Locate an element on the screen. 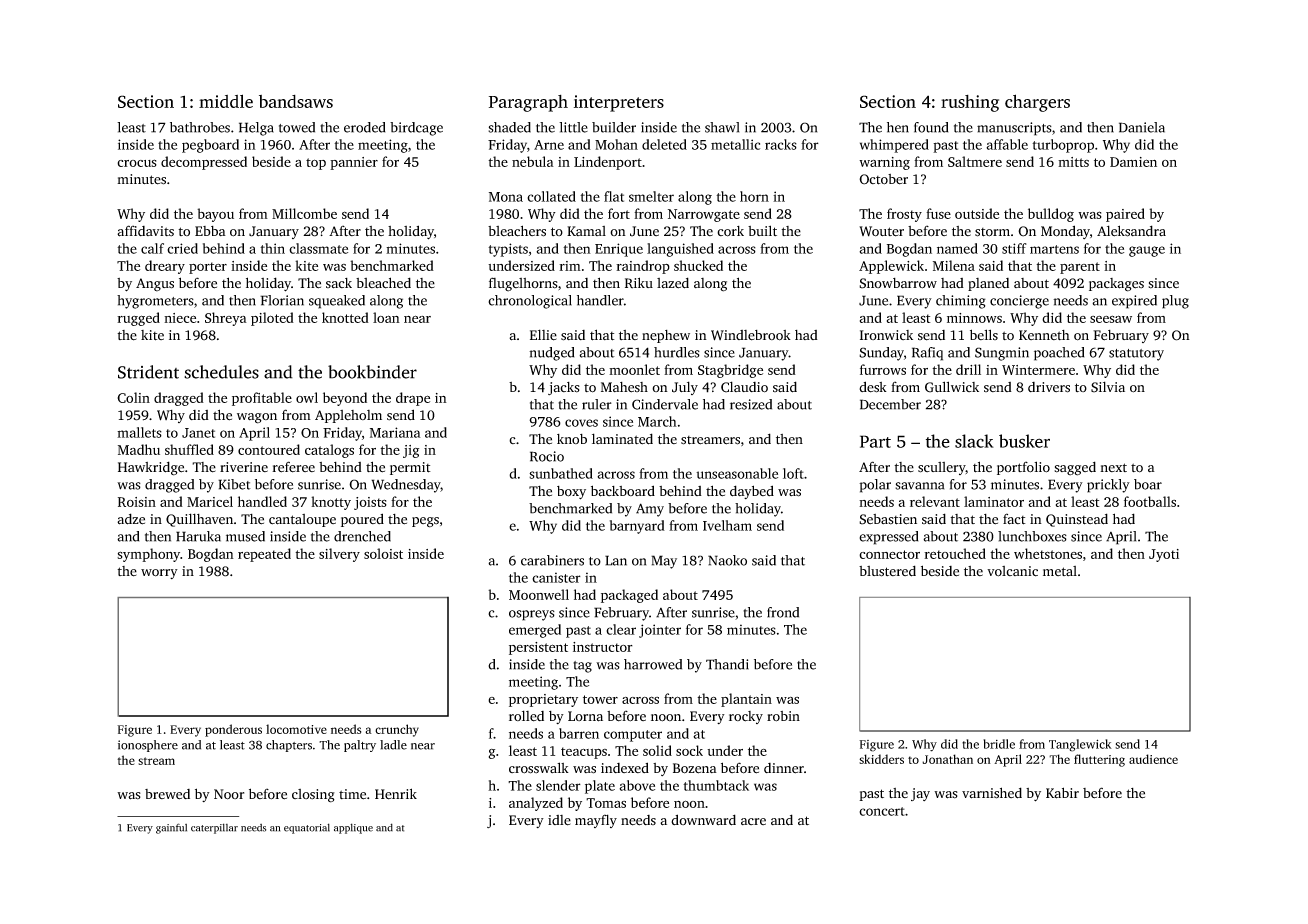  Colin is located at coordinates (133, 397).
